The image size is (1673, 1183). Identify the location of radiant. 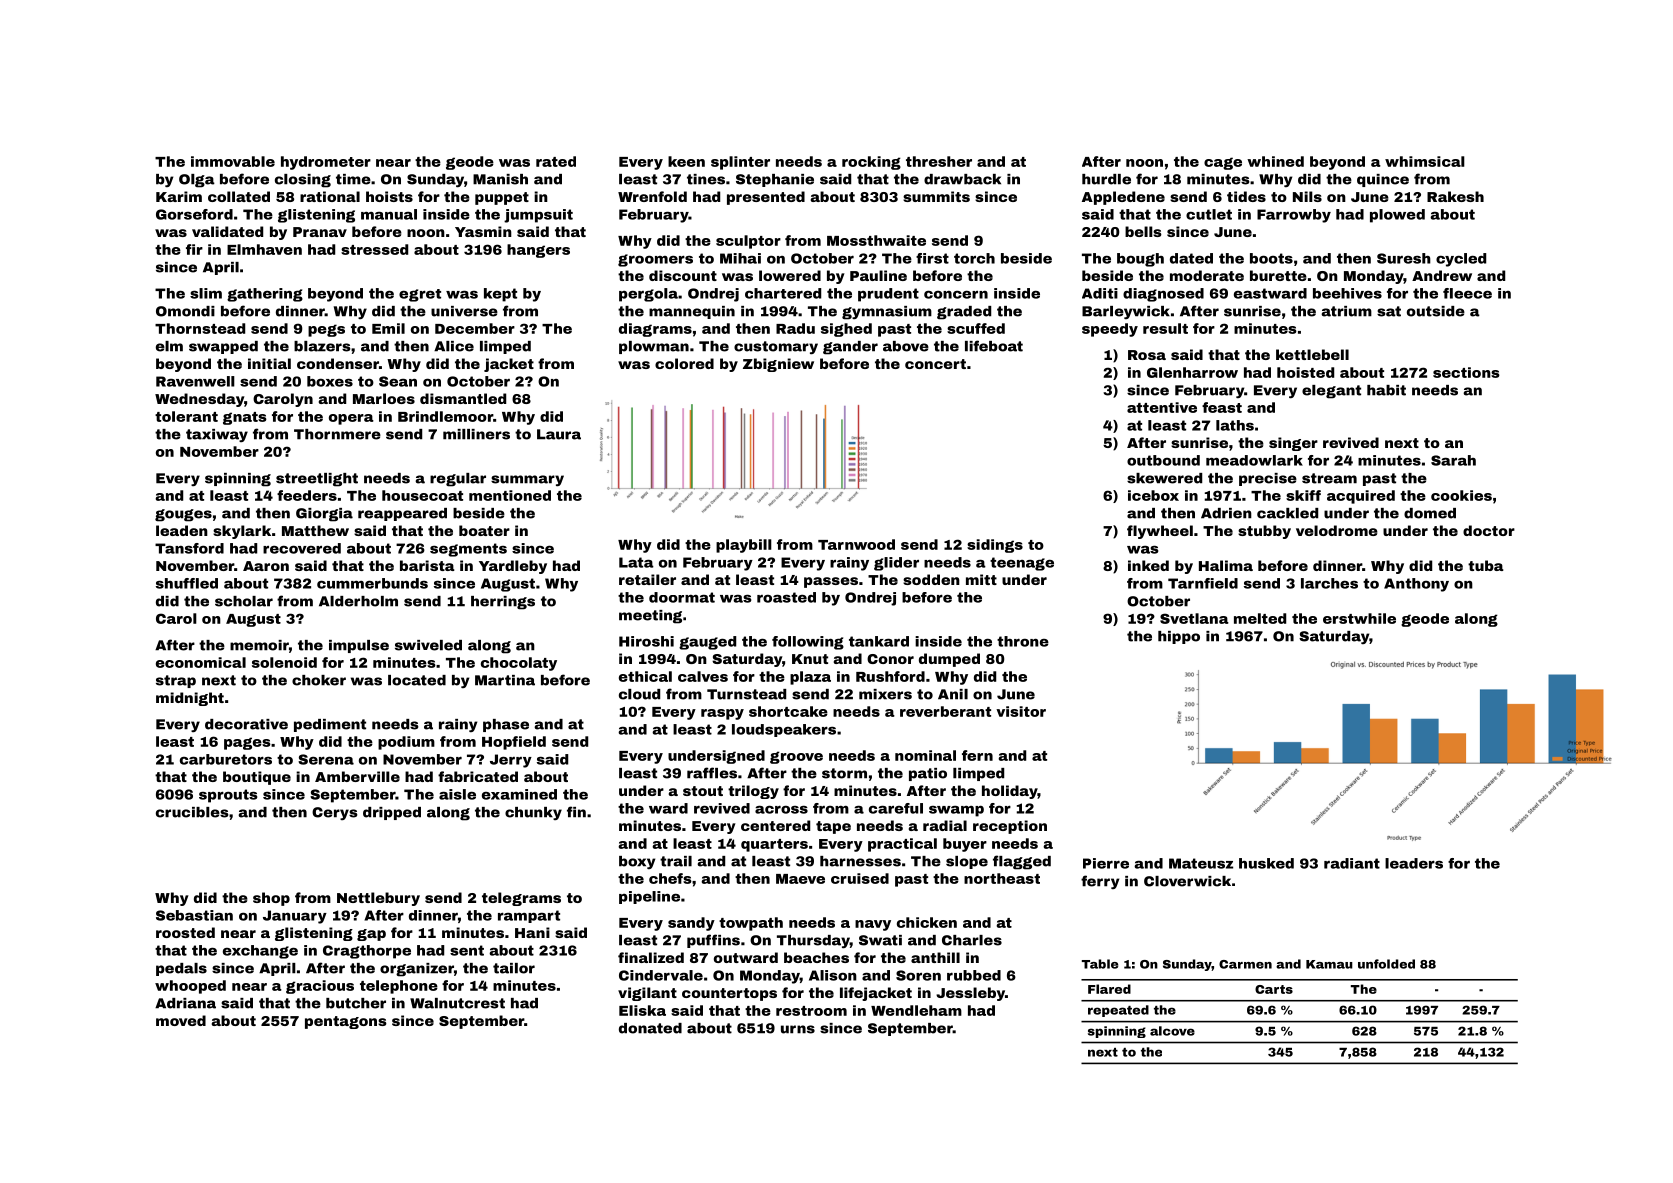
(1352, 863).
